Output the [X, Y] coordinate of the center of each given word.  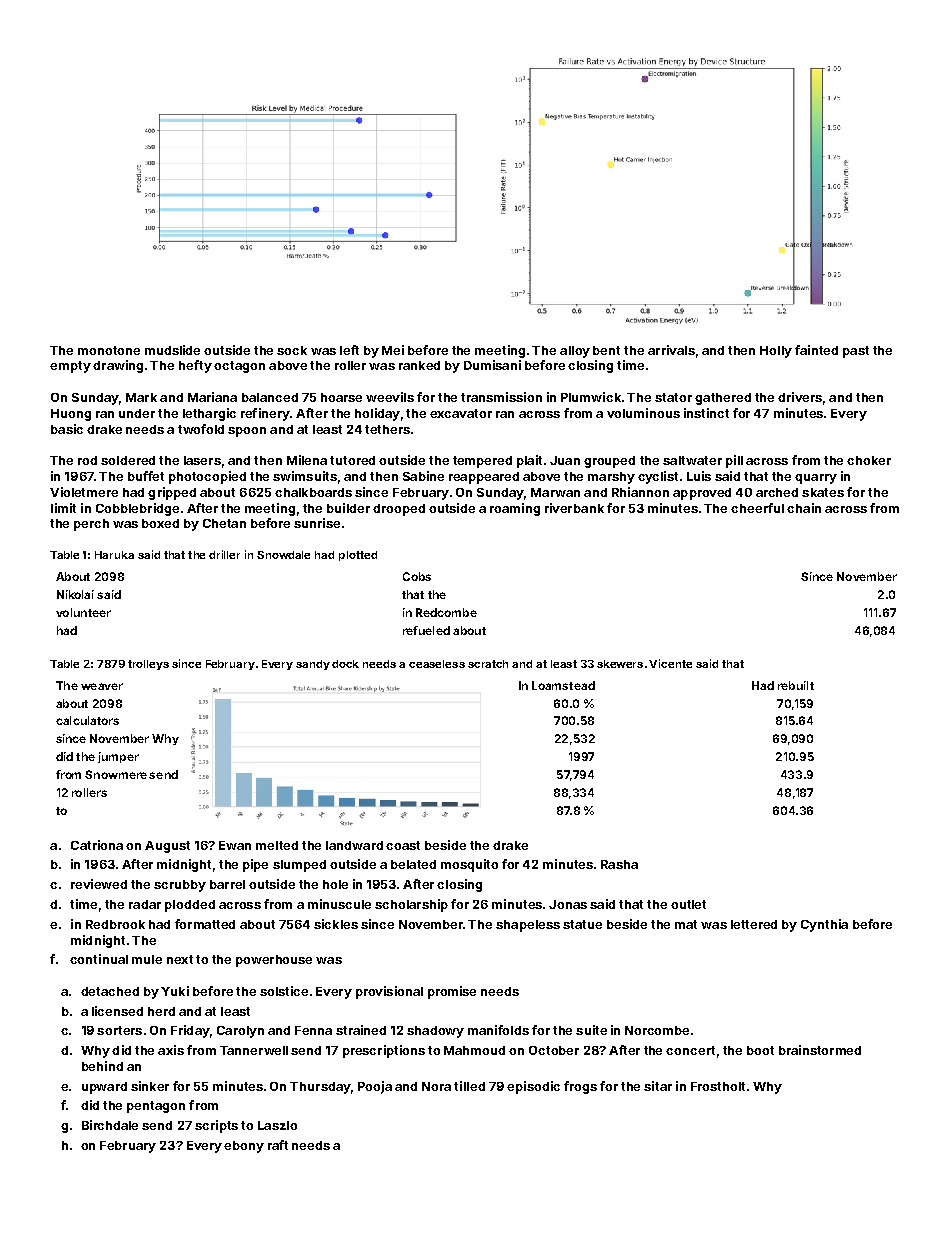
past [856, 352]
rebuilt [796, 685]
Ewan [235, 845]
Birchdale [110, 1125]
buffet [146, 476]
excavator [461, 413]
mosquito [469, 865]
